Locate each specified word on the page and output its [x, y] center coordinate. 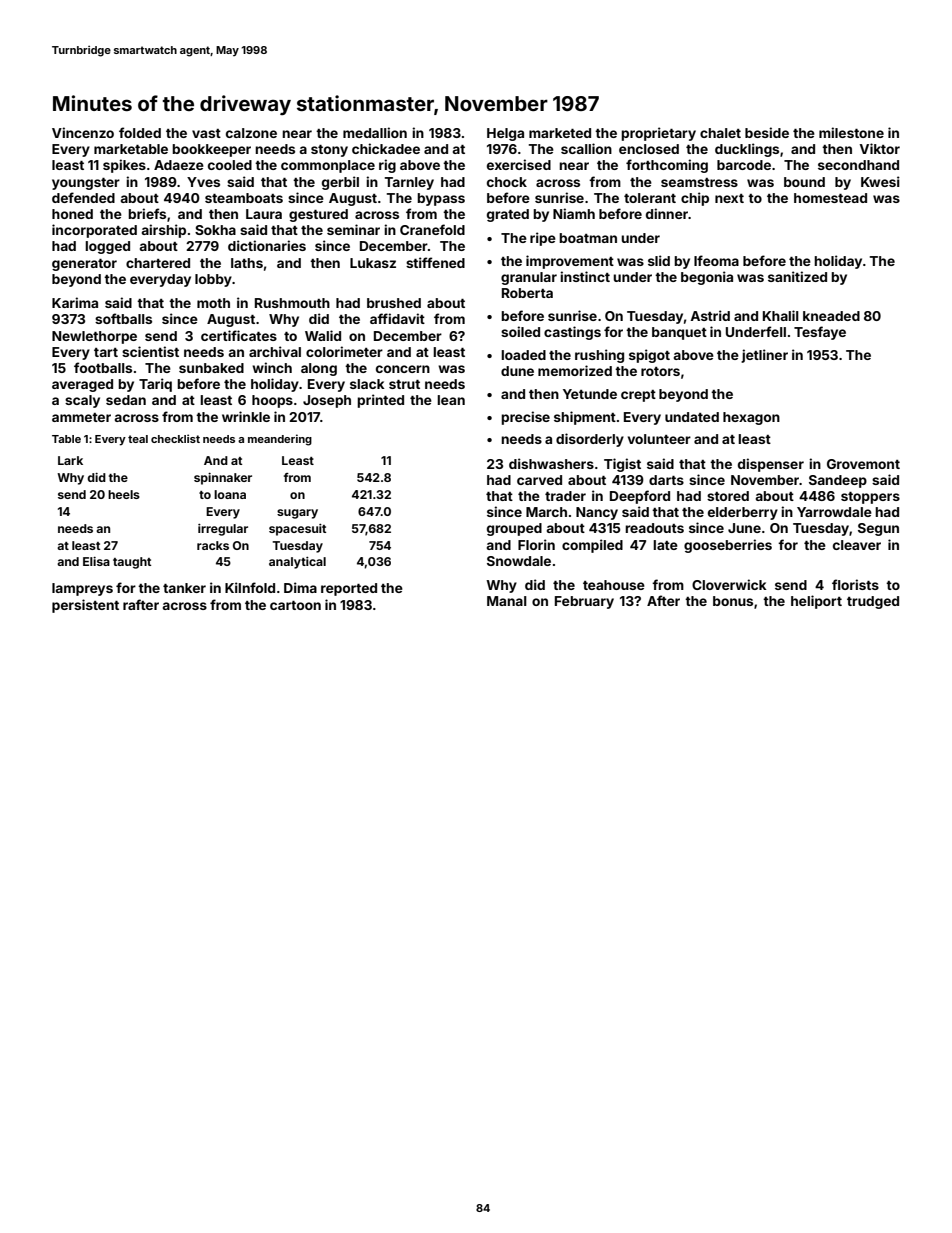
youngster [86, 184]
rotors [660, 371]
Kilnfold [250, 587]
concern [403, 369]
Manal [507, 601]
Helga [505, 134]
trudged [873, 602]
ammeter [81, 417]
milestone [851, 132]
